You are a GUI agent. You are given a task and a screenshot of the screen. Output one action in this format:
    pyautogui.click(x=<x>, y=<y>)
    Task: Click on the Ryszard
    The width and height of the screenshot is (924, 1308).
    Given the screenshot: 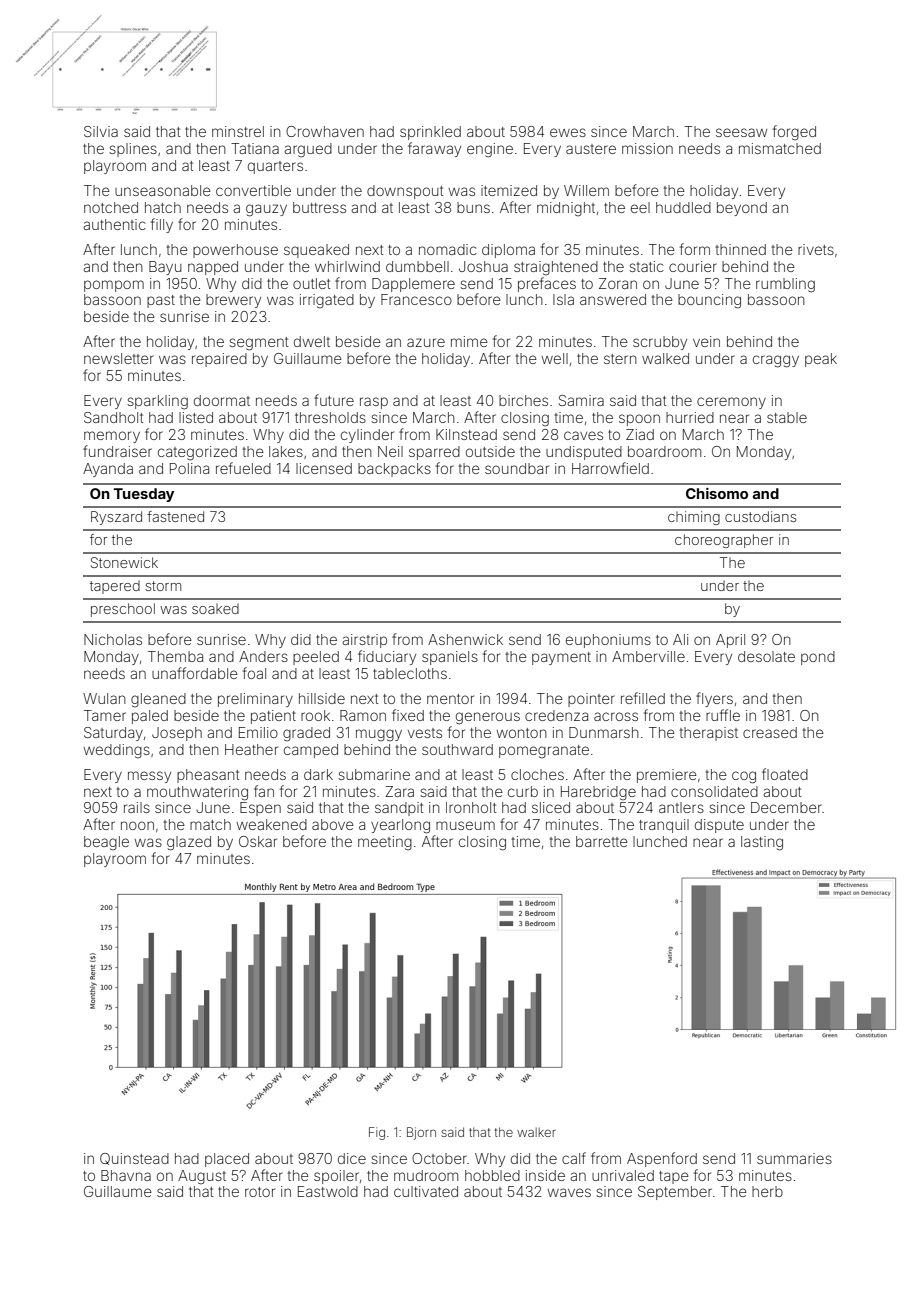 What is the action you would take?
    pyautogui.click(x=116, y=518)
